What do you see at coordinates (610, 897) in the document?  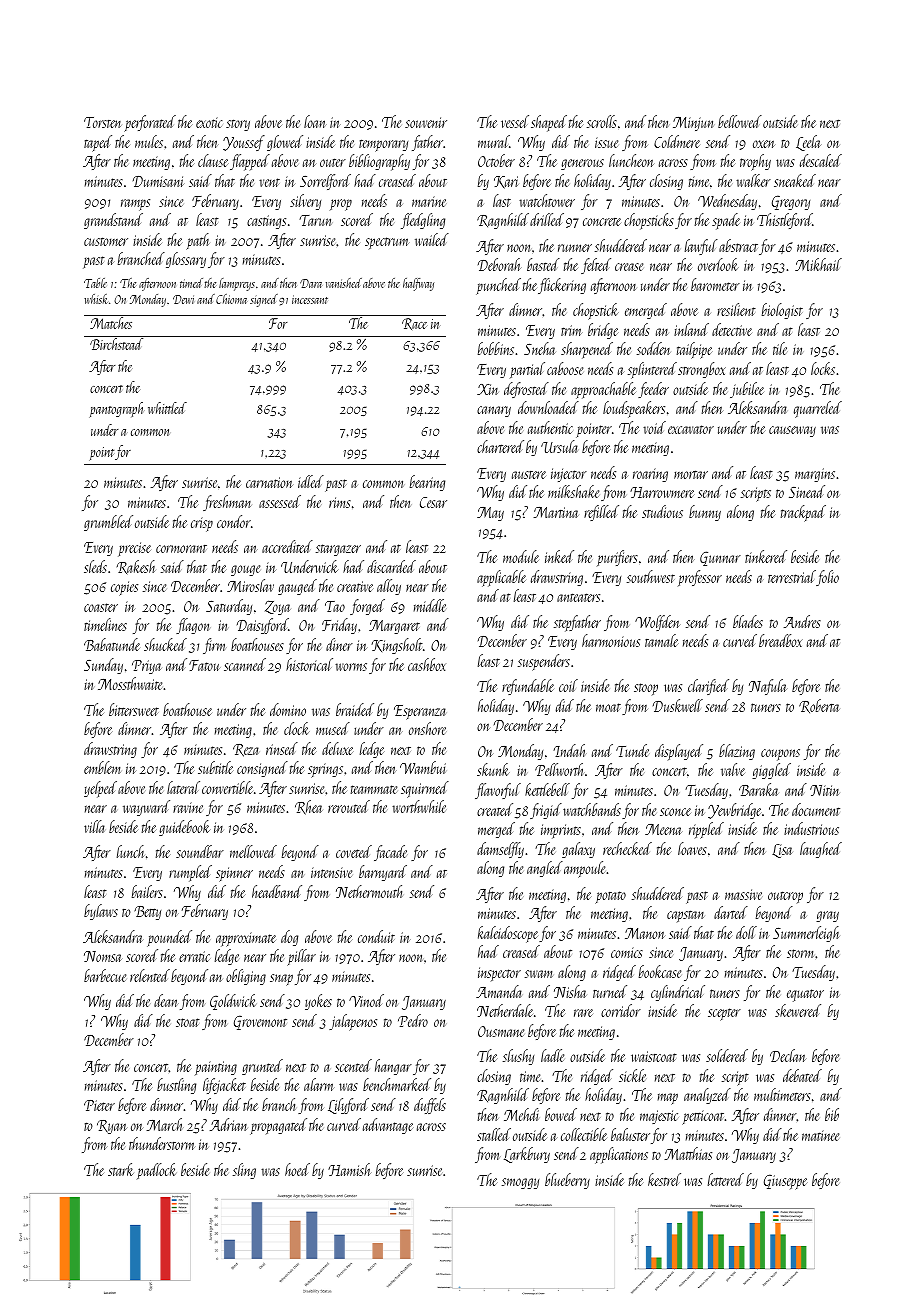 I see `potato` at bounding box center [610, 897].
